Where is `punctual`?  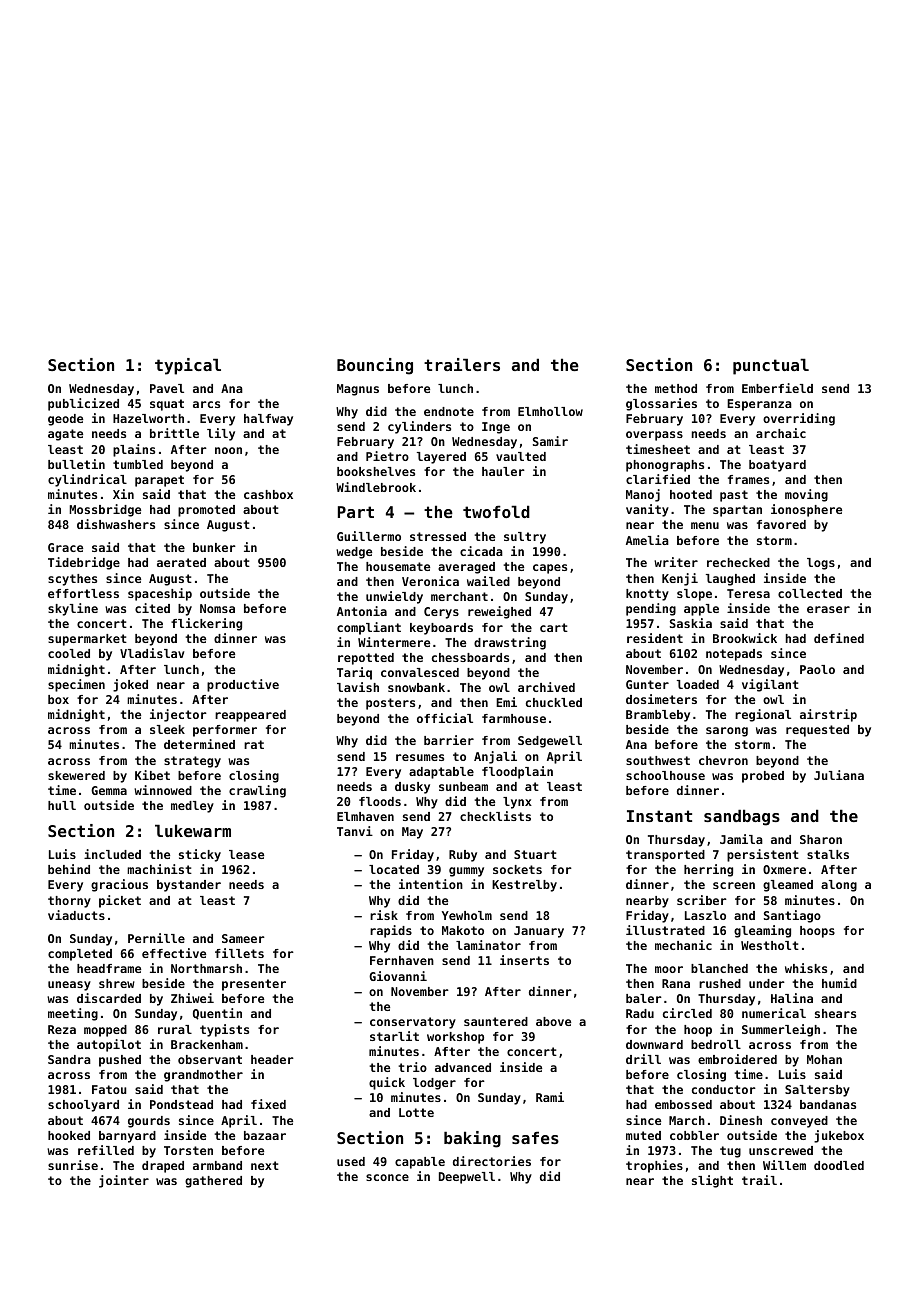
punctual is located at coordinates (771, 366).
